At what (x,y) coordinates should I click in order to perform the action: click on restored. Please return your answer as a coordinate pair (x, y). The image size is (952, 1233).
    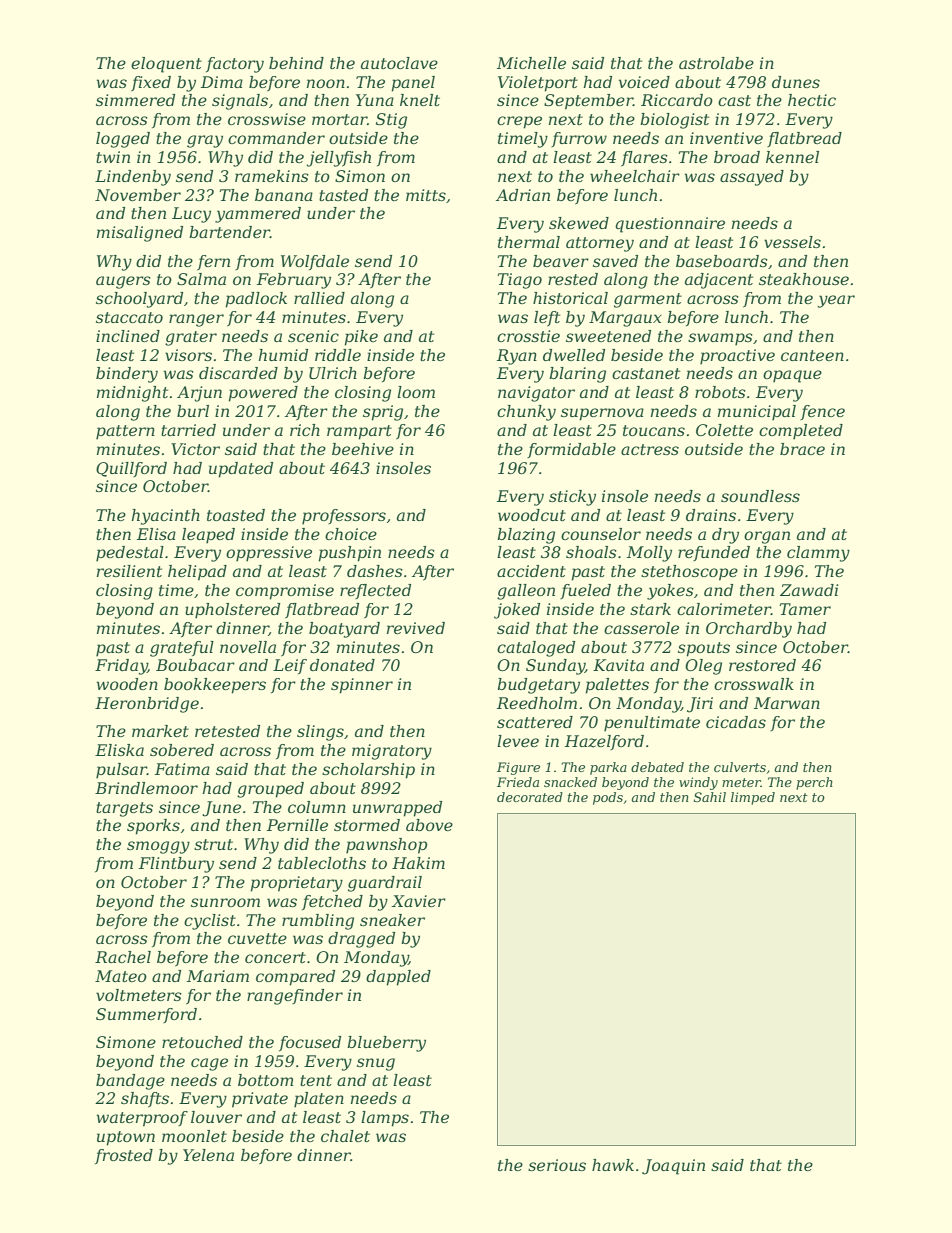
    Looking at the image, I should click on (762, 665).
